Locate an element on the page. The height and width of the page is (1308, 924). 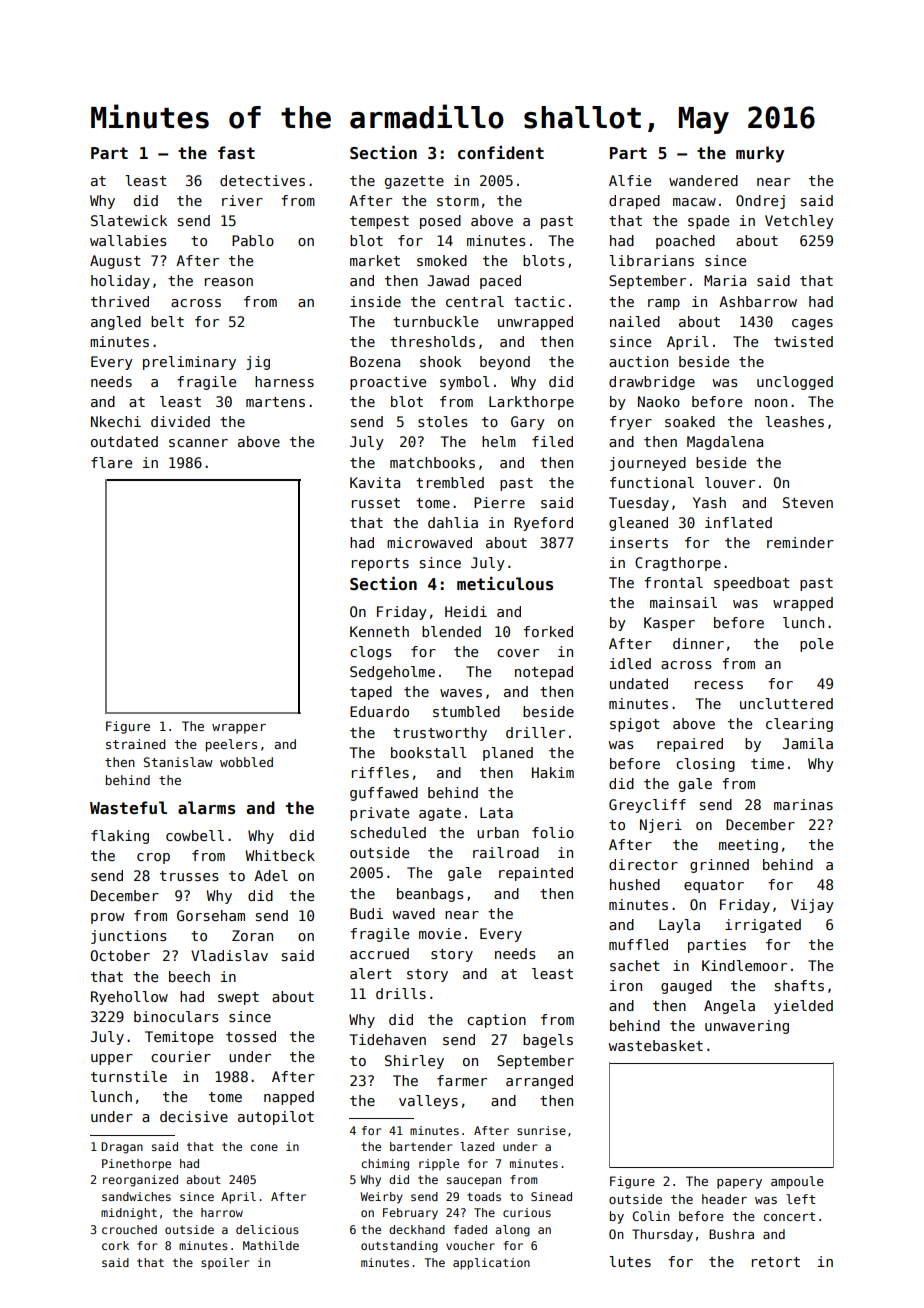
dinner is located at coordinates (698, 643).
